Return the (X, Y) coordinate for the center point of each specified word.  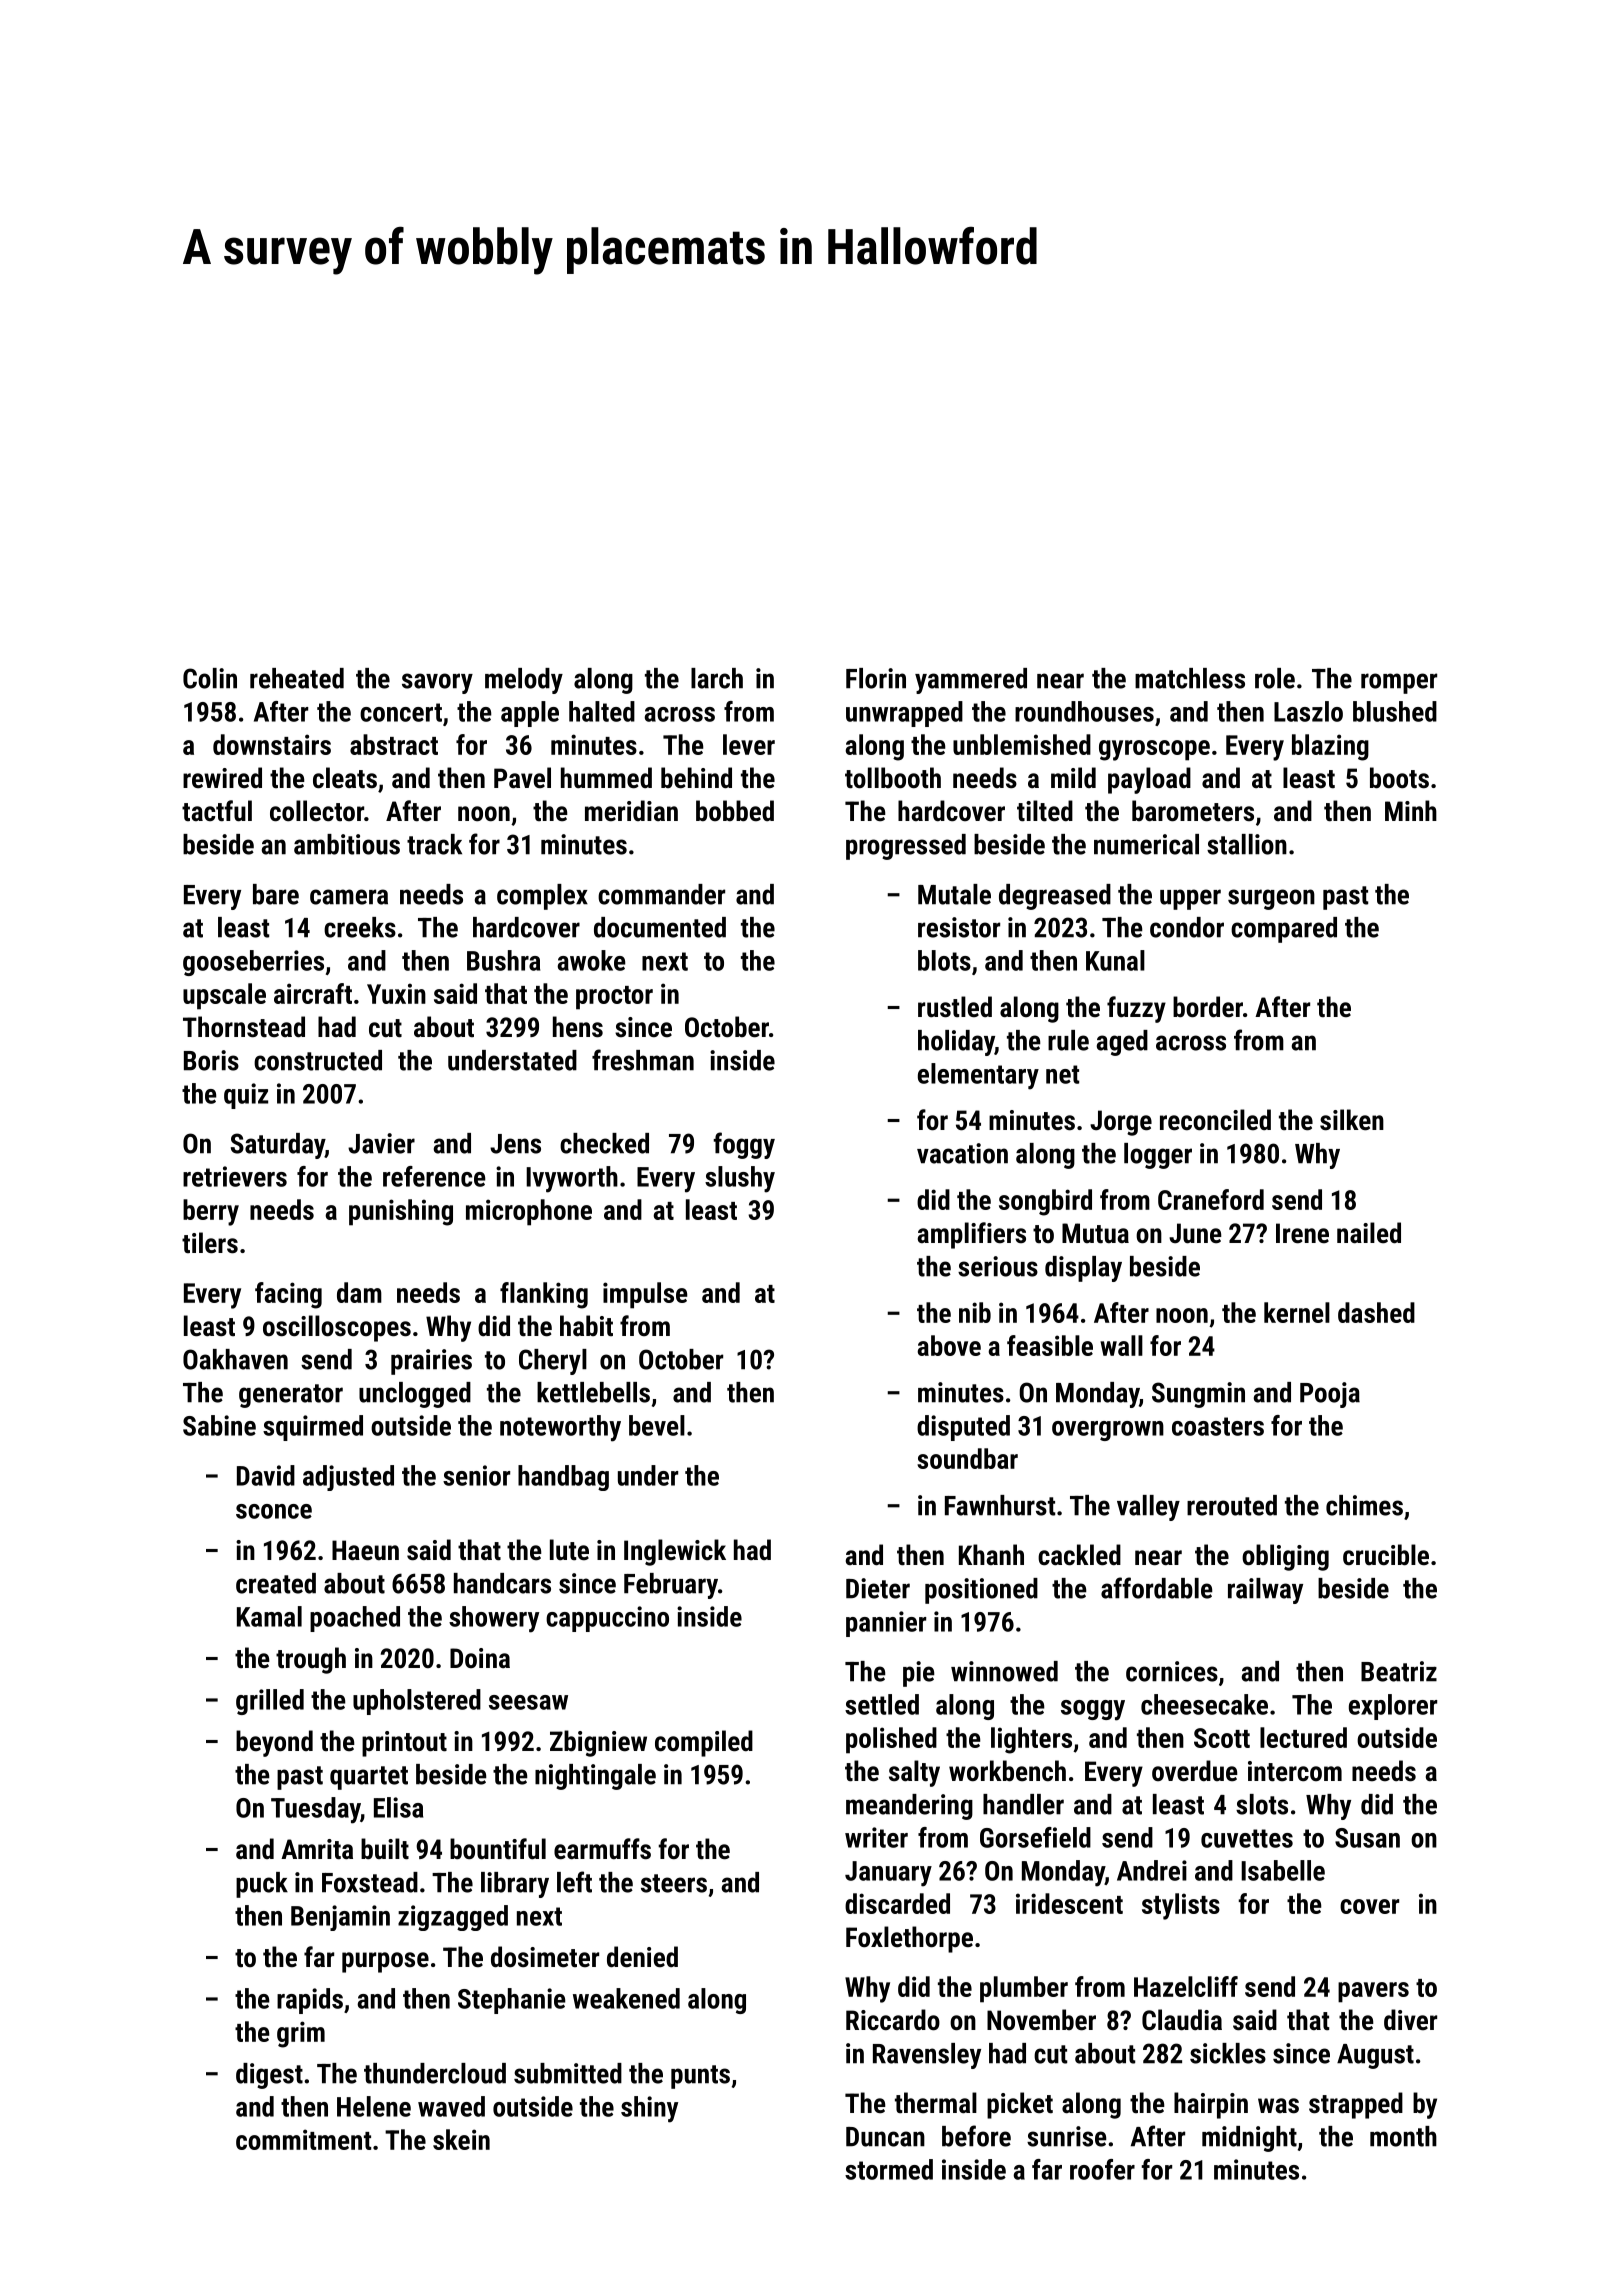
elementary (978, 1076)
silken (1352, 1120)
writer (876, 1837)
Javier (381, 1143)
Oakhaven (235, 1359)
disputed (963, 1428)
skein (461, 2139)
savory (437, 683)
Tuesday (315, 1810)
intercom (1295, 1771)
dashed (1376, 1312)
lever (749, 744)
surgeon (1271, 899)
